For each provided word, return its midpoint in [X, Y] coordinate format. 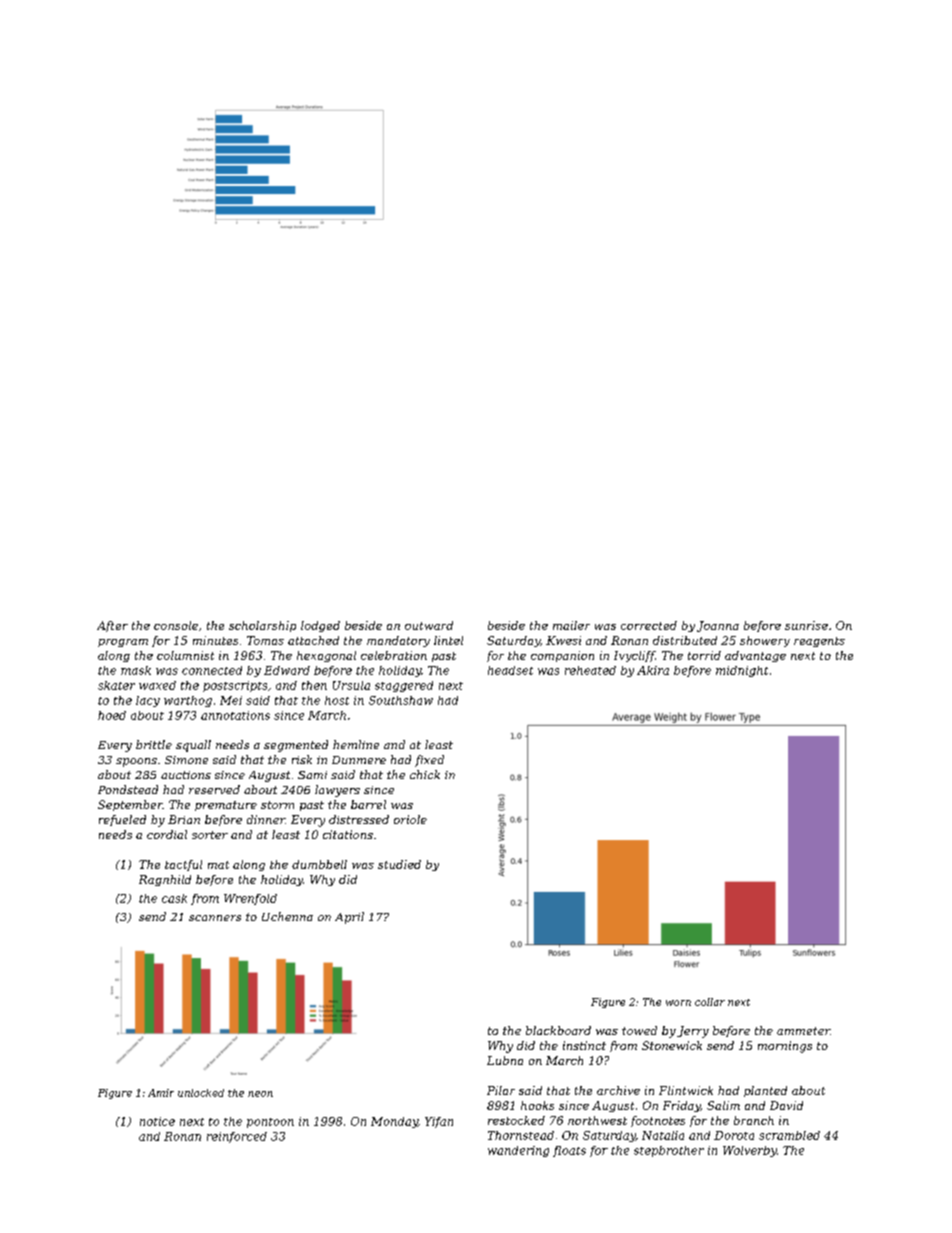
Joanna [718, 626]
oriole [410, 819]
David [786, 1105]
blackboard [558, 1030]
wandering [518, 1151]
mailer [571, 625]
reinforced [237, 1137]
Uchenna [287, 916]
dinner [266, 819]
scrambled [789, 1135]
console [176, 625]
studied [399, 864]
